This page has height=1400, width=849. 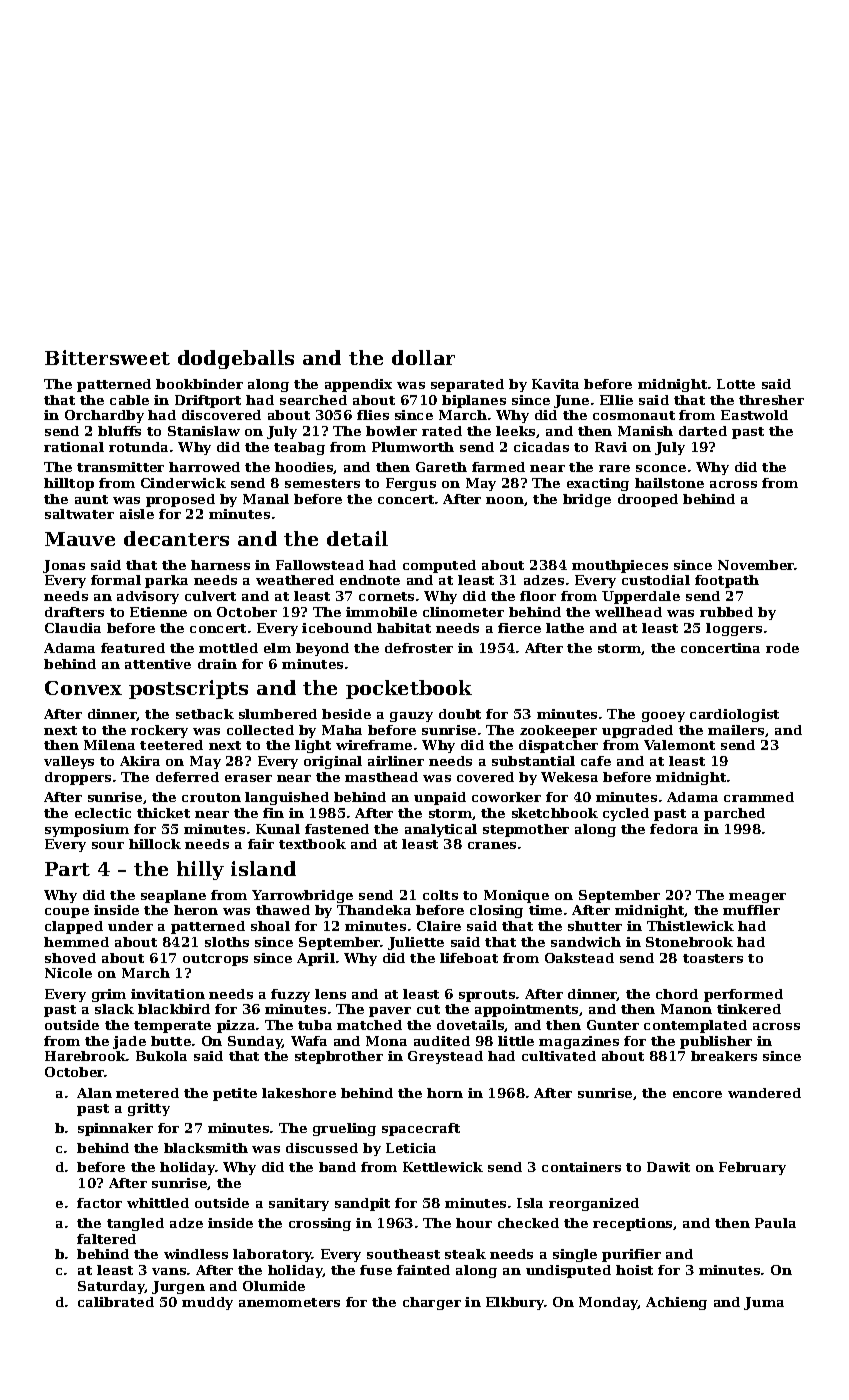 I want to click on bookbinder, so click(x=199, y=384).
